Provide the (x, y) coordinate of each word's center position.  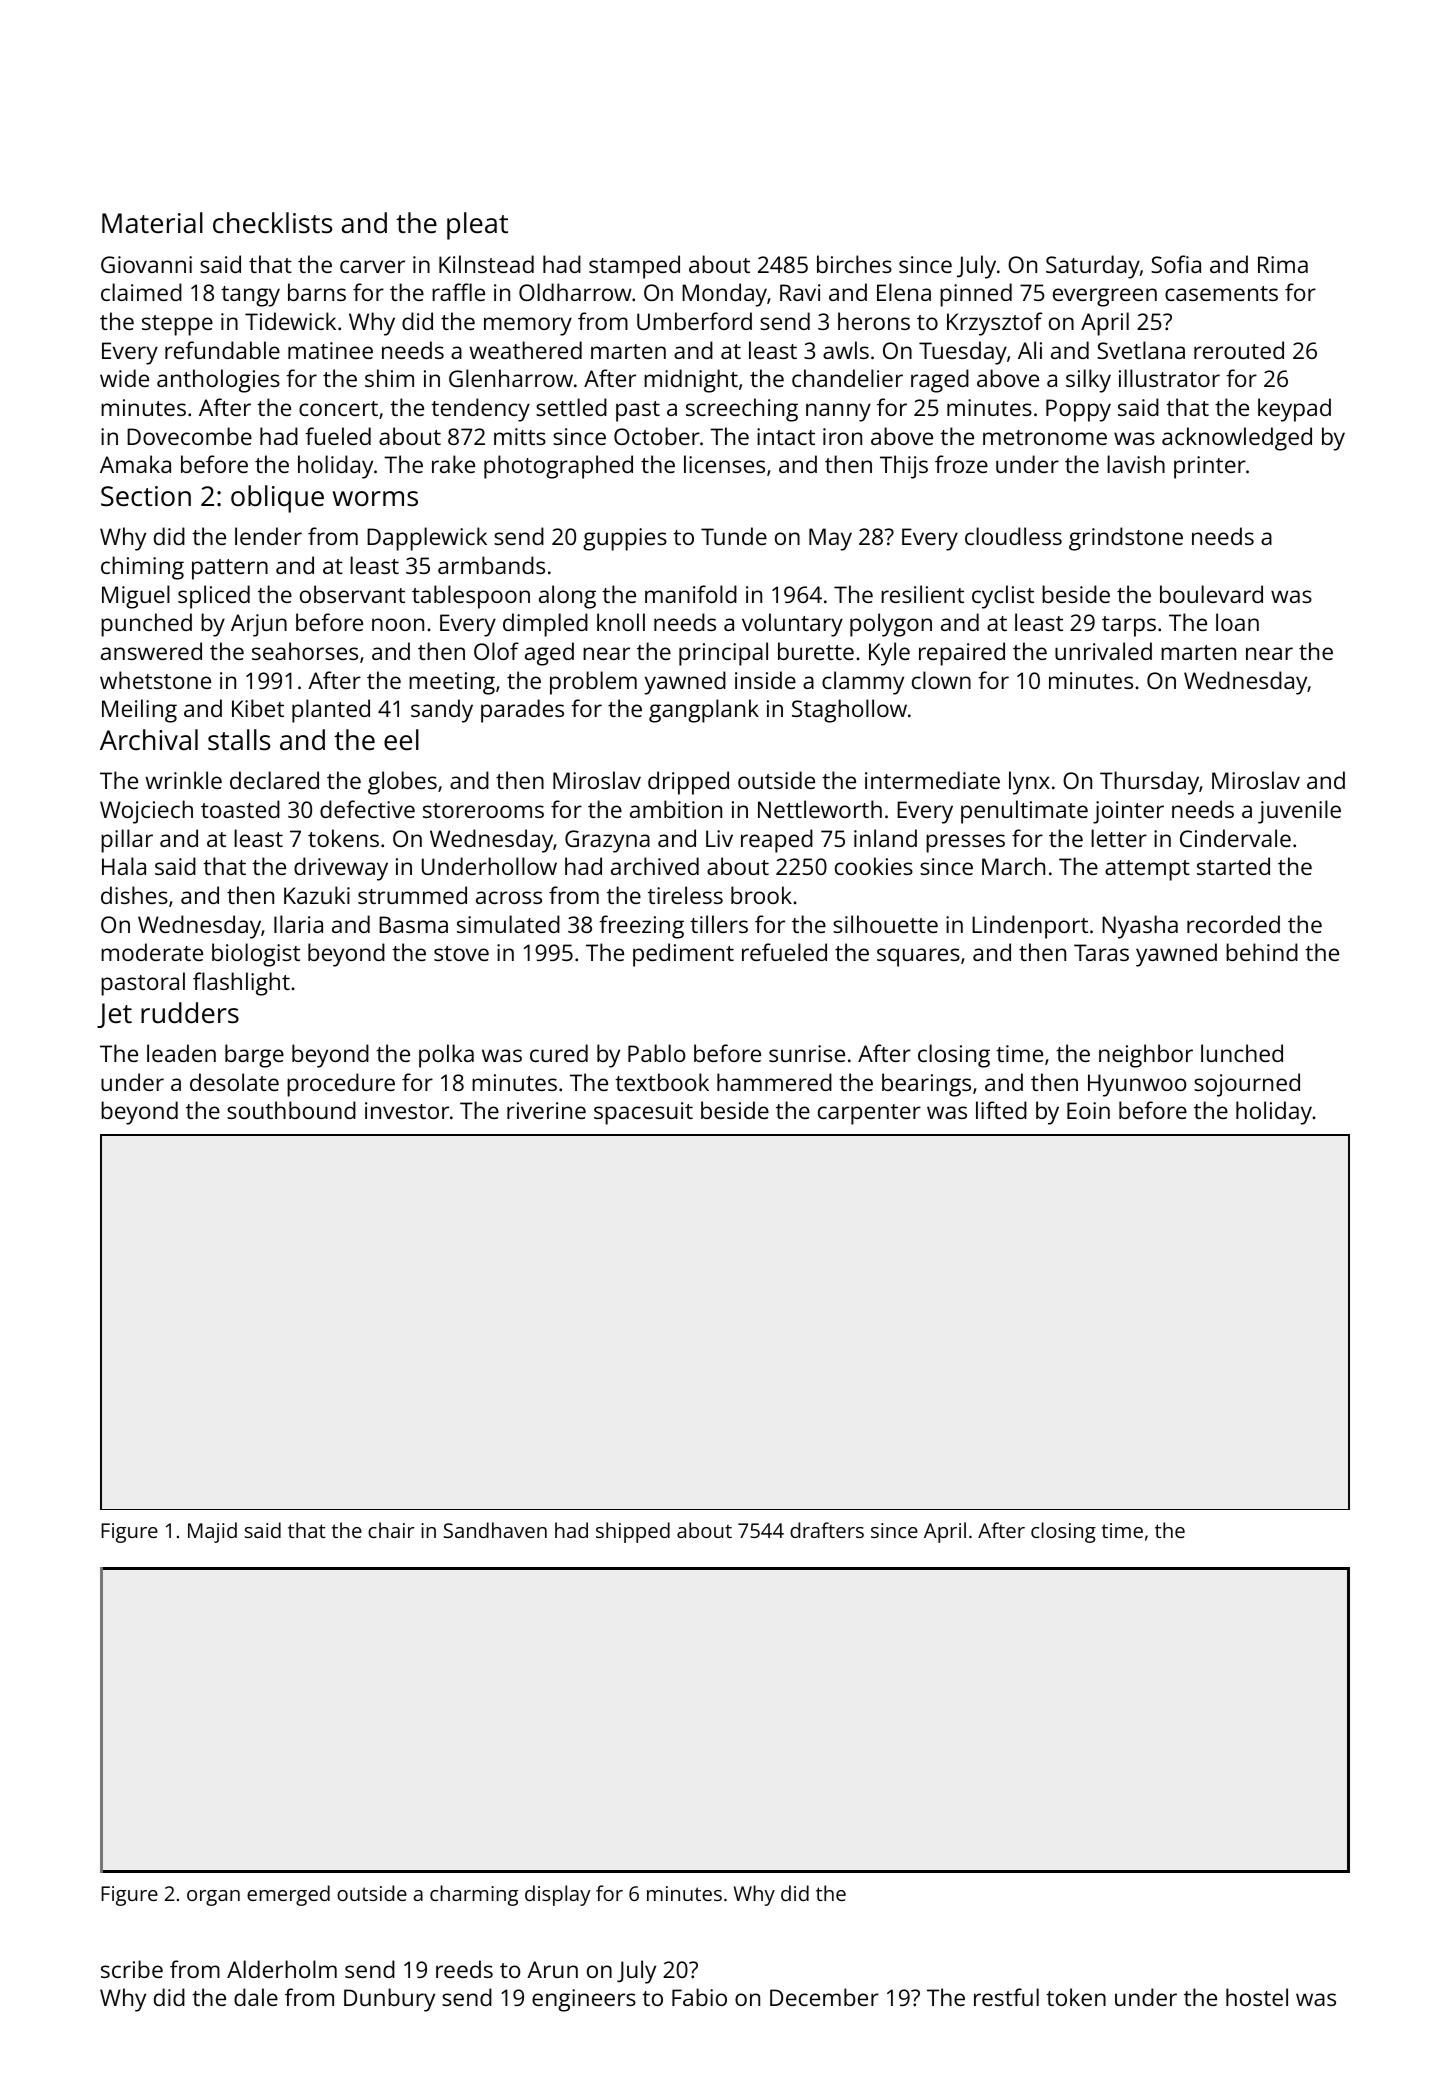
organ (213, 1898)
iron (842, 436)
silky (1088, 381)
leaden (181, 1053)
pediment (683, 955)
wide (124, 378)
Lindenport (1030, 927)
